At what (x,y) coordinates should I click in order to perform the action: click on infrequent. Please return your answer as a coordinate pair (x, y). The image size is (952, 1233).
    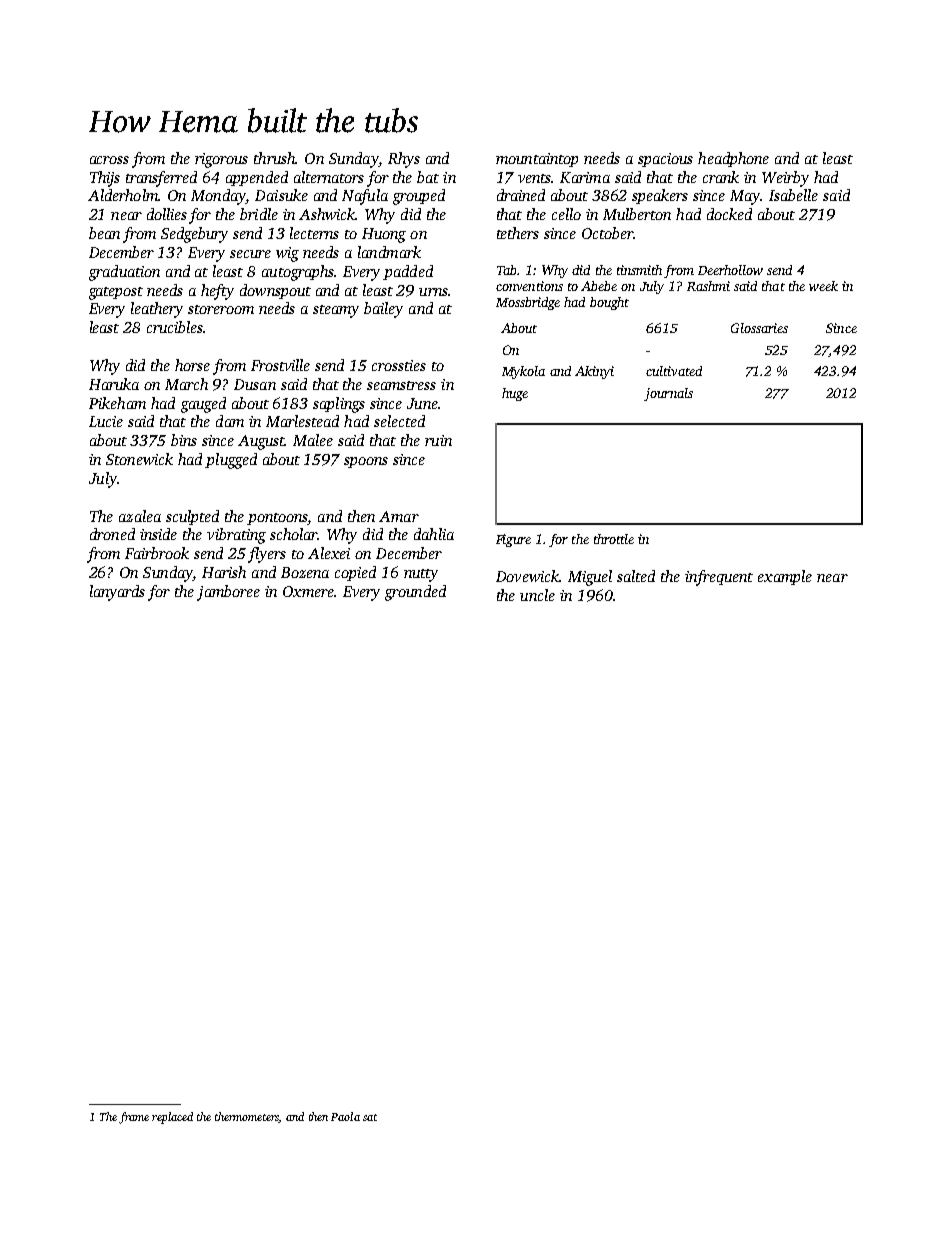
    Looking at the image, I should click on (719, 578).
